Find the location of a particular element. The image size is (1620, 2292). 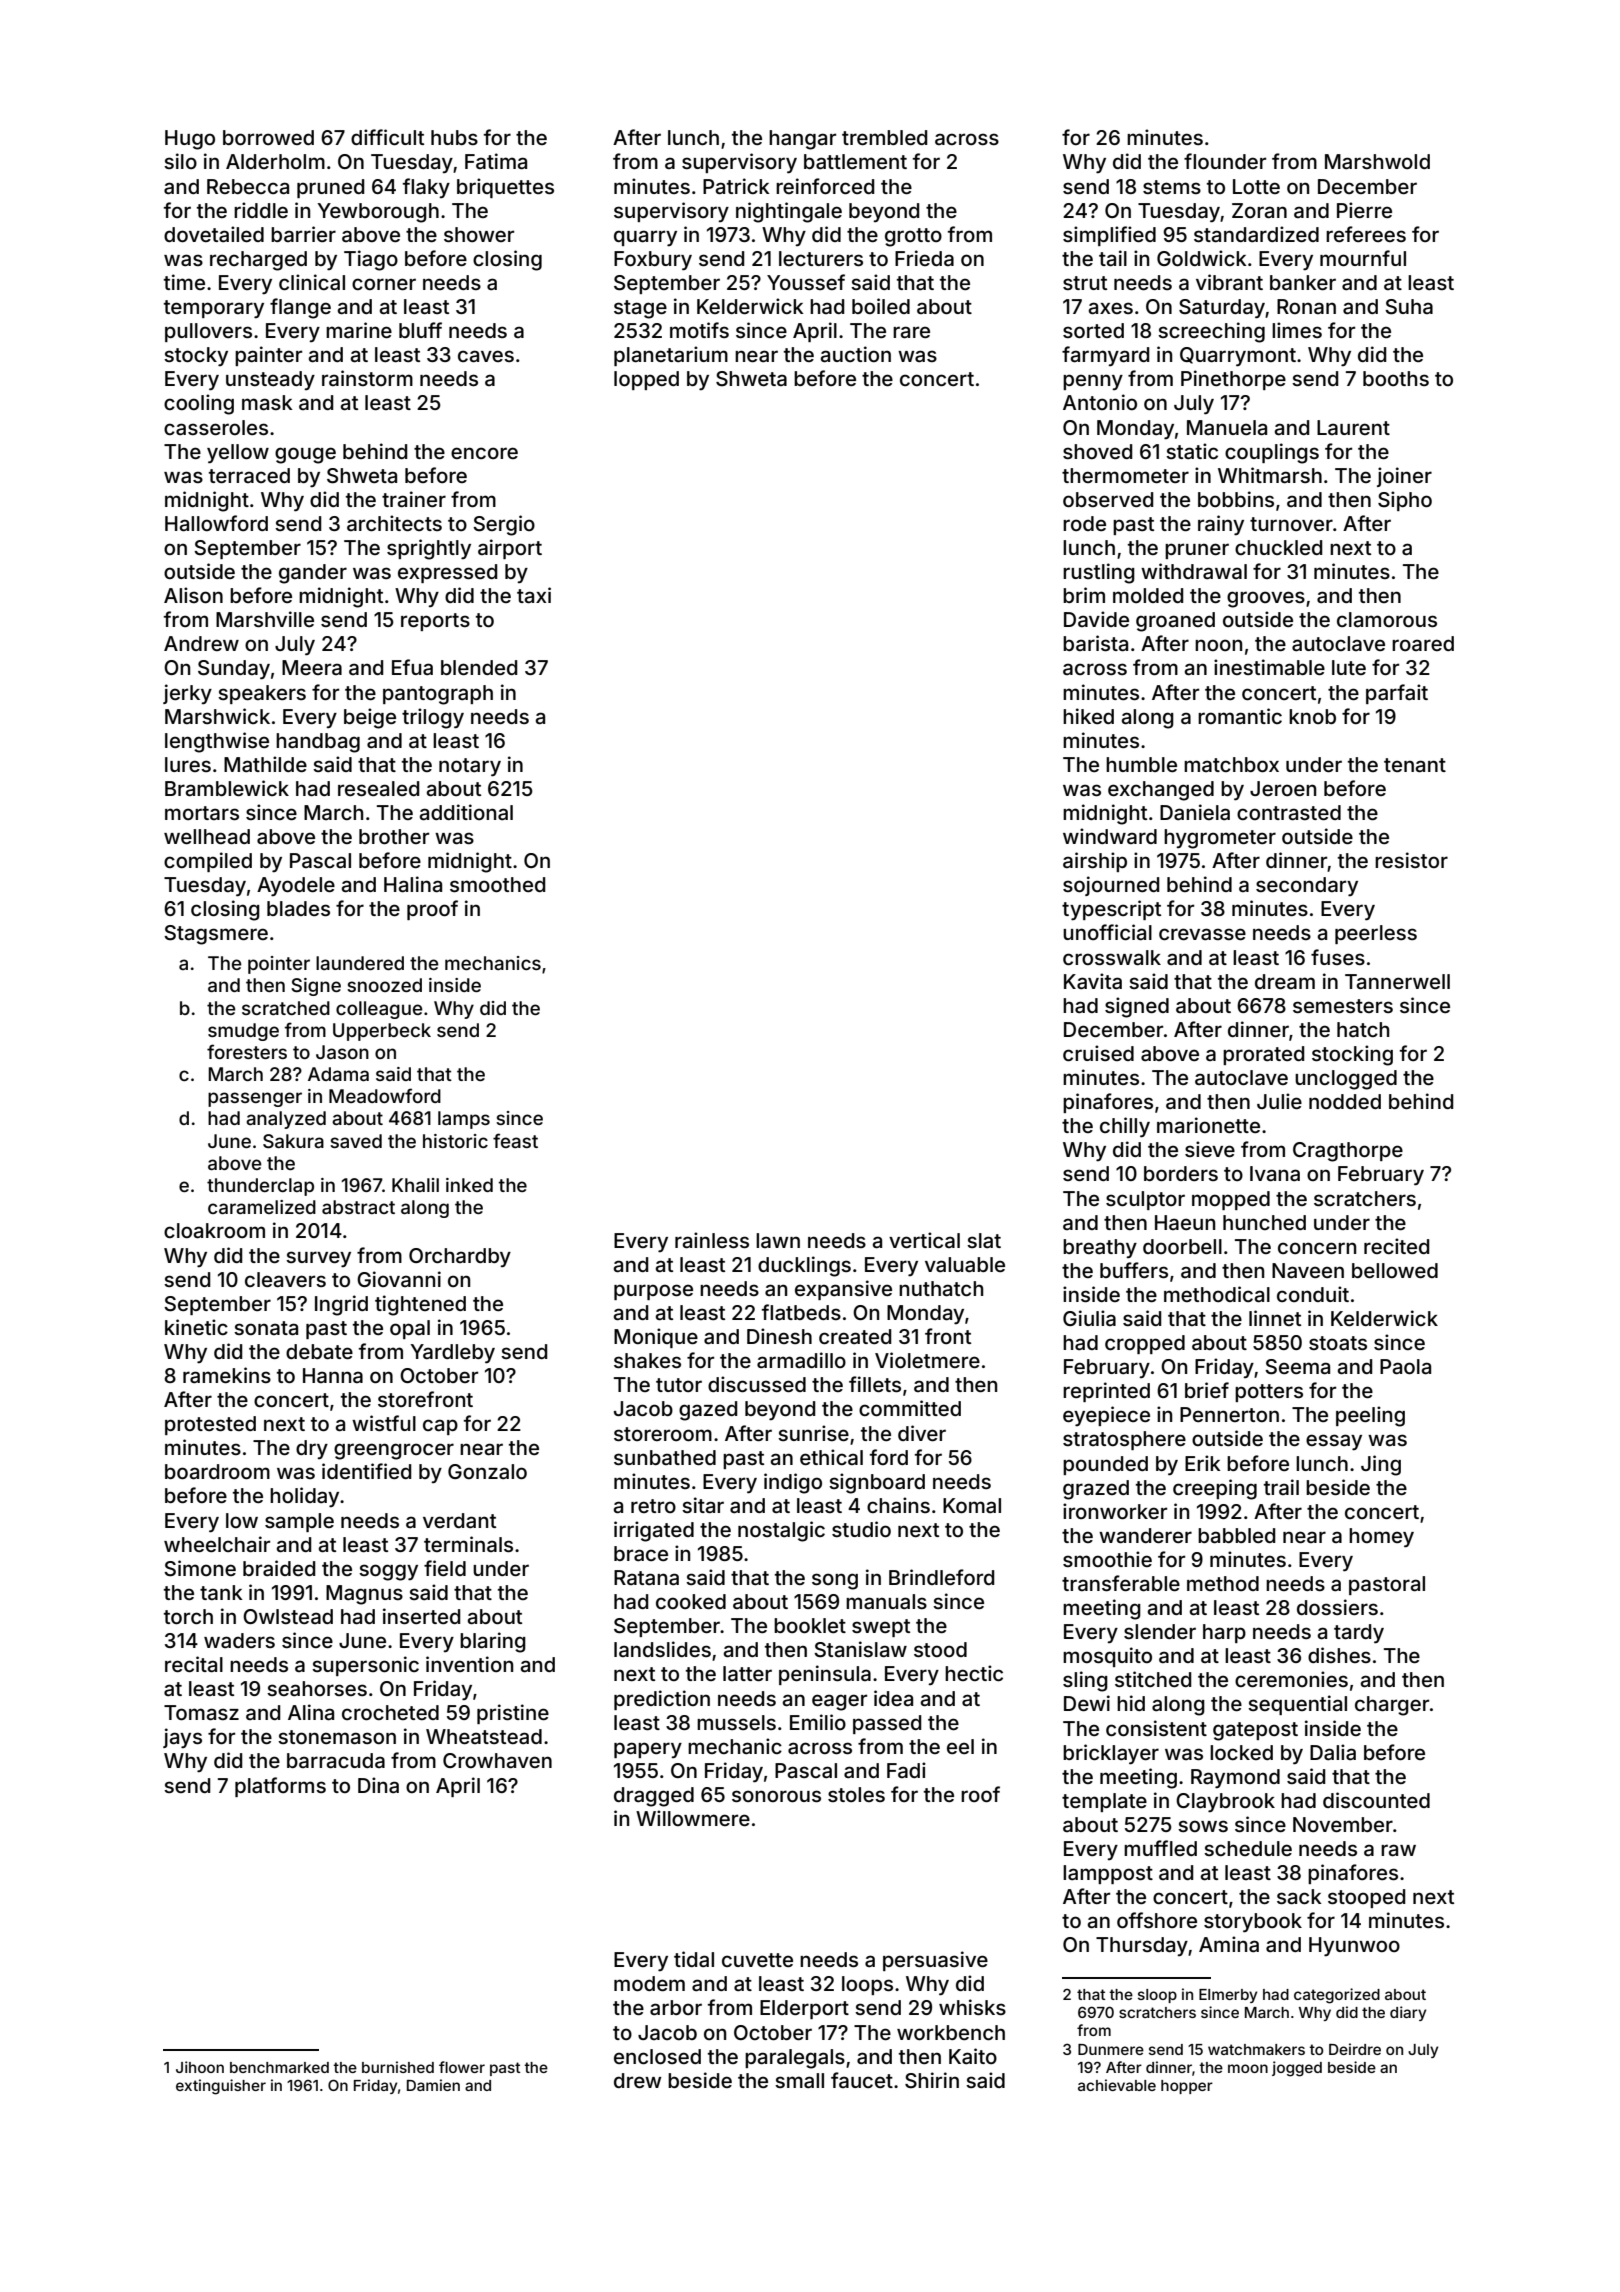

tightened is located at coordinates (420, 1305).
